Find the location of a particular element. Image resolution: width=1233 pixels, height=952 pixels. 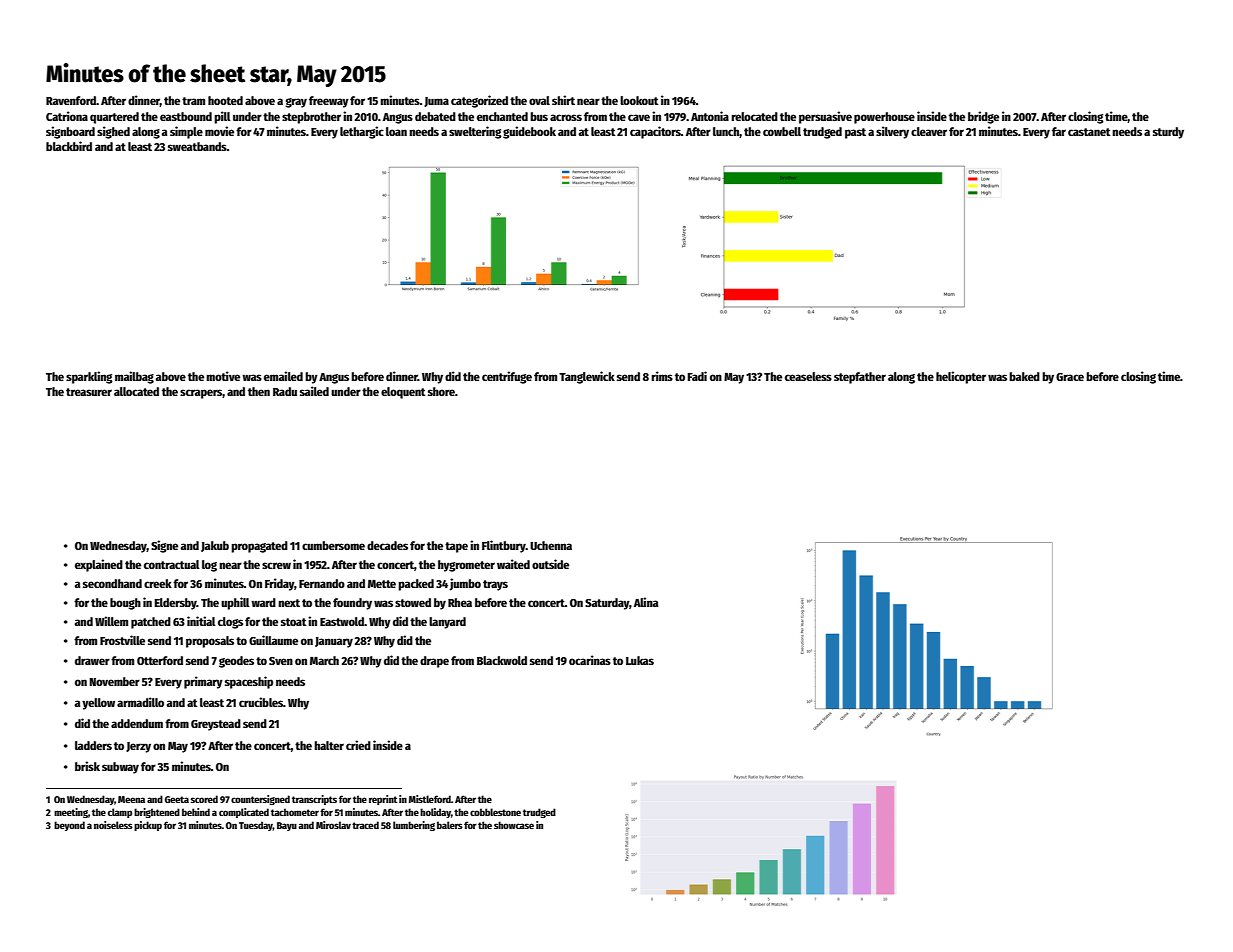

balers is located at coordinates (450, 825).
